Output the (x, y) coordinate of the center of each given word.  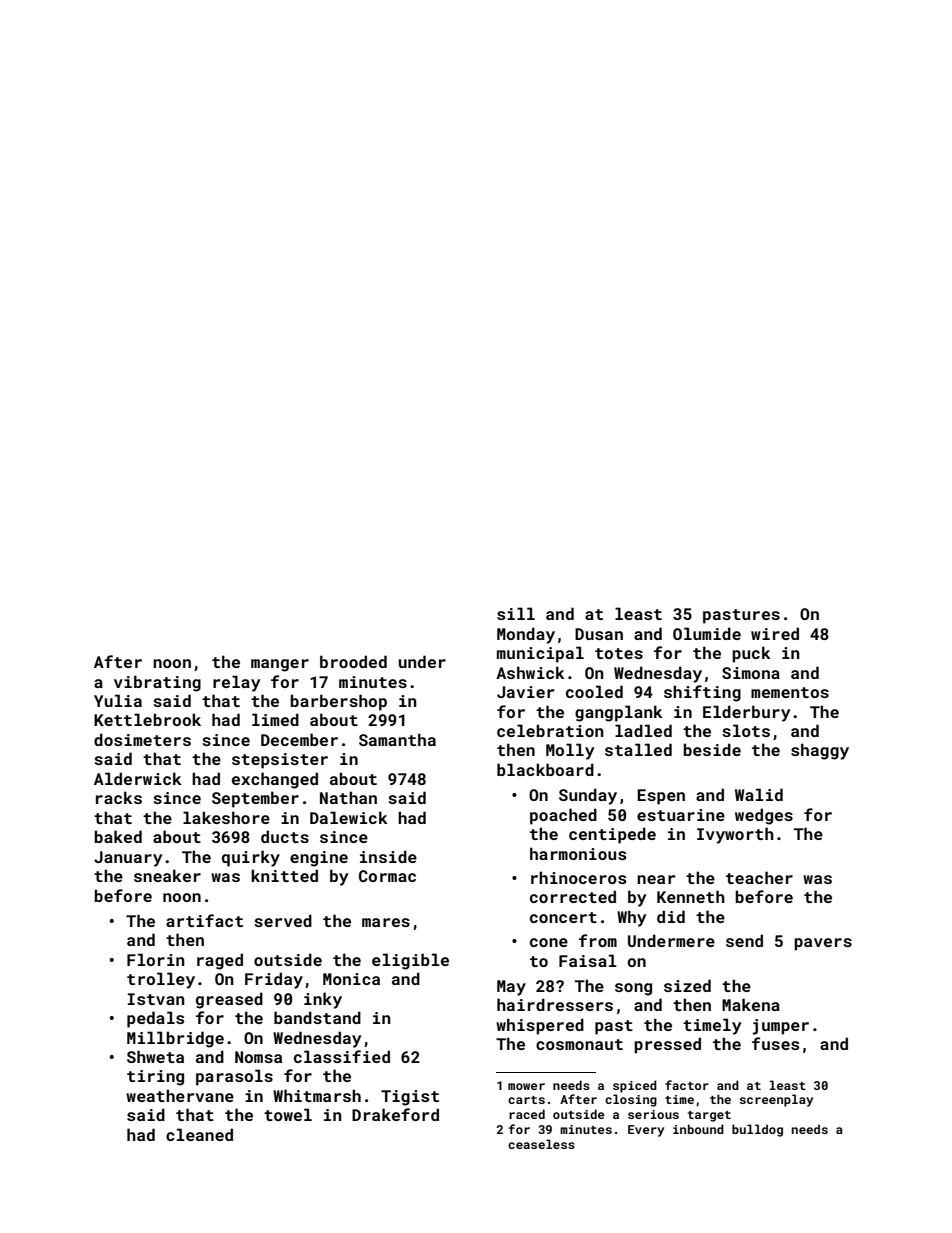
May (511, 988)
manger (280, 665)
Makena (751, 1004)
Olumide (707, 633)
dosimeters (142, 739)
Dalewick (349, 817)
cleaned (199, 1134)
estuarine (681, 815)
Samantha (397, 739)
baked (118, 836)
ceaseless (541, 1144)
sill (516, 613)
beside (712, 749)
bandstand (317, 1017)
